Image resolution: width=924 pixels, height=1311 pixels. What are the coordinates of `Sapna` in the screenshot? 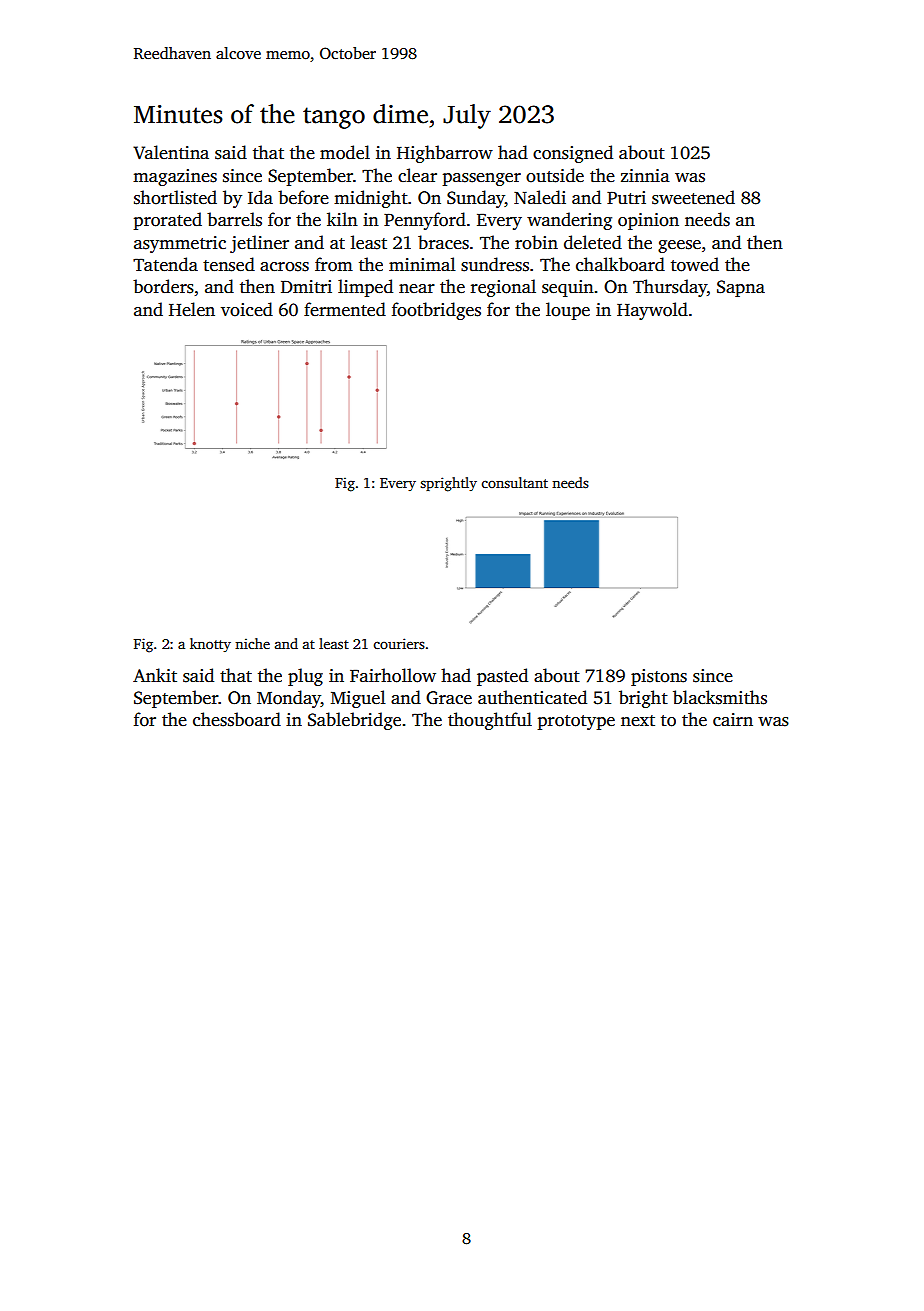 It's located at (741, 288).
